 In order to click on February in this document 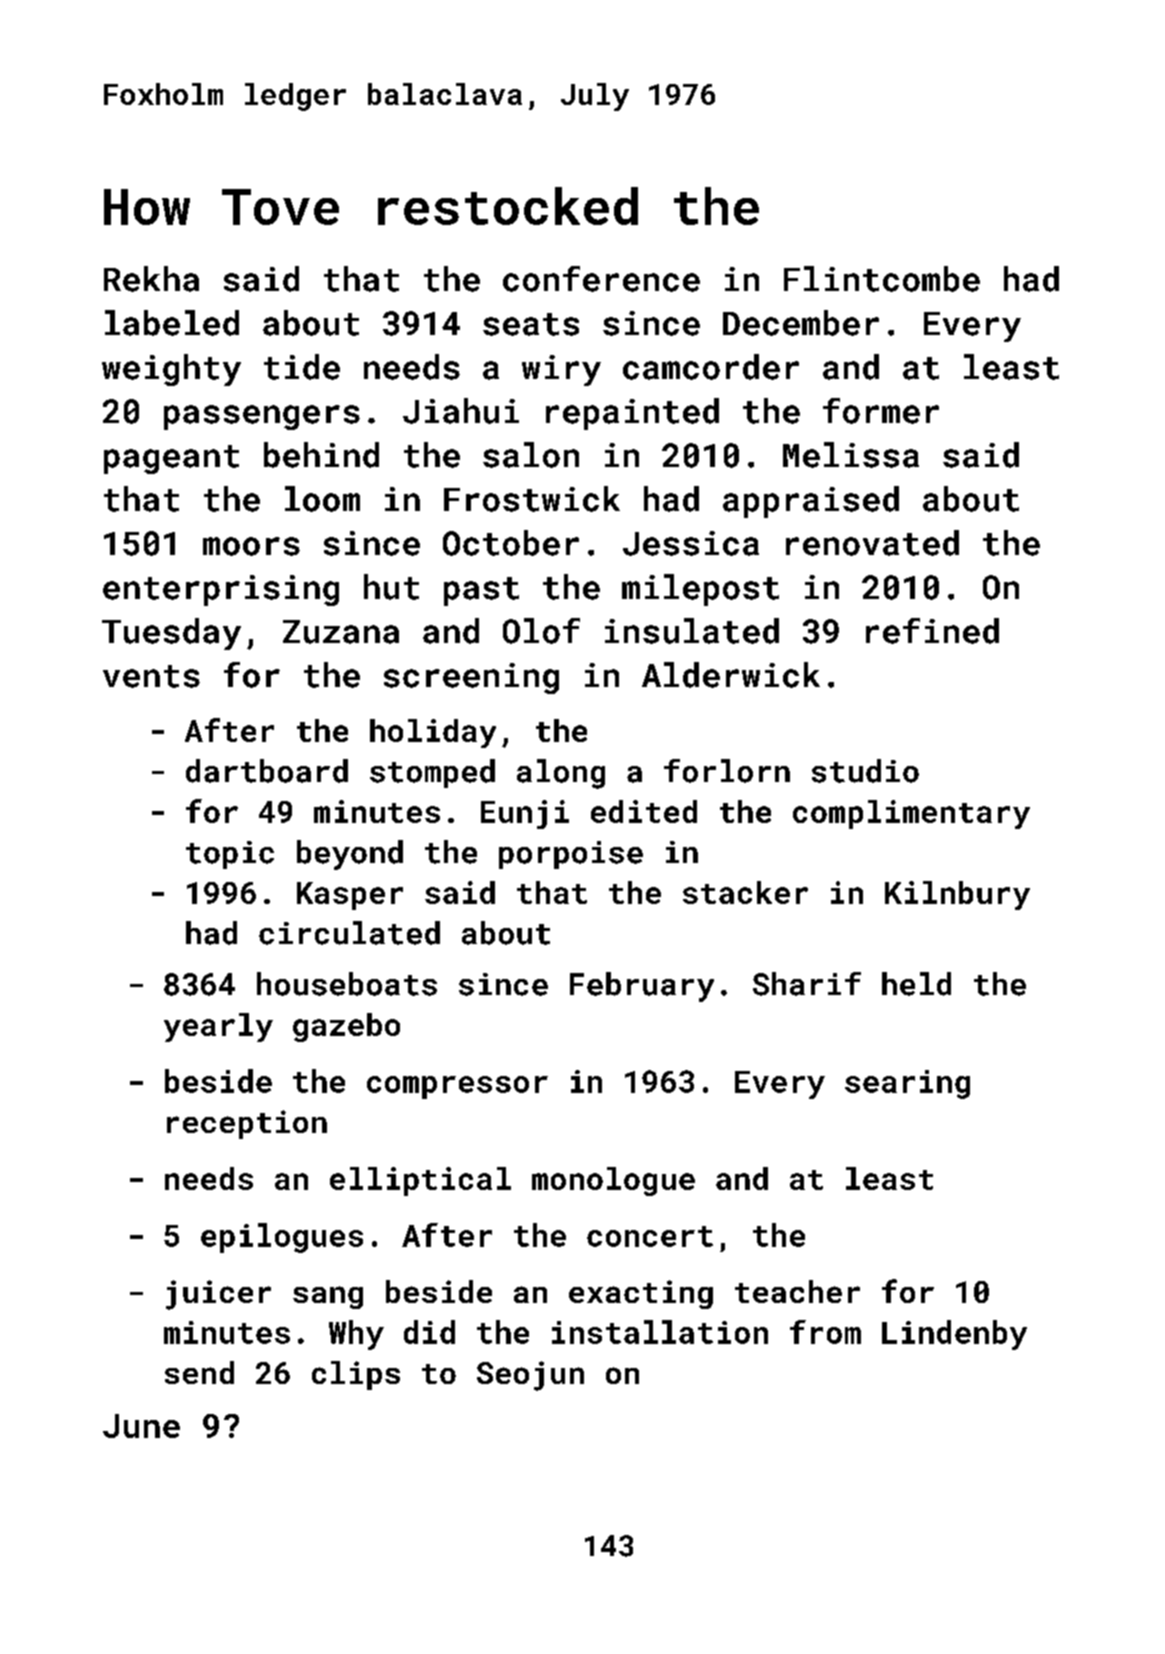, I will do `click(642, 987)`.
